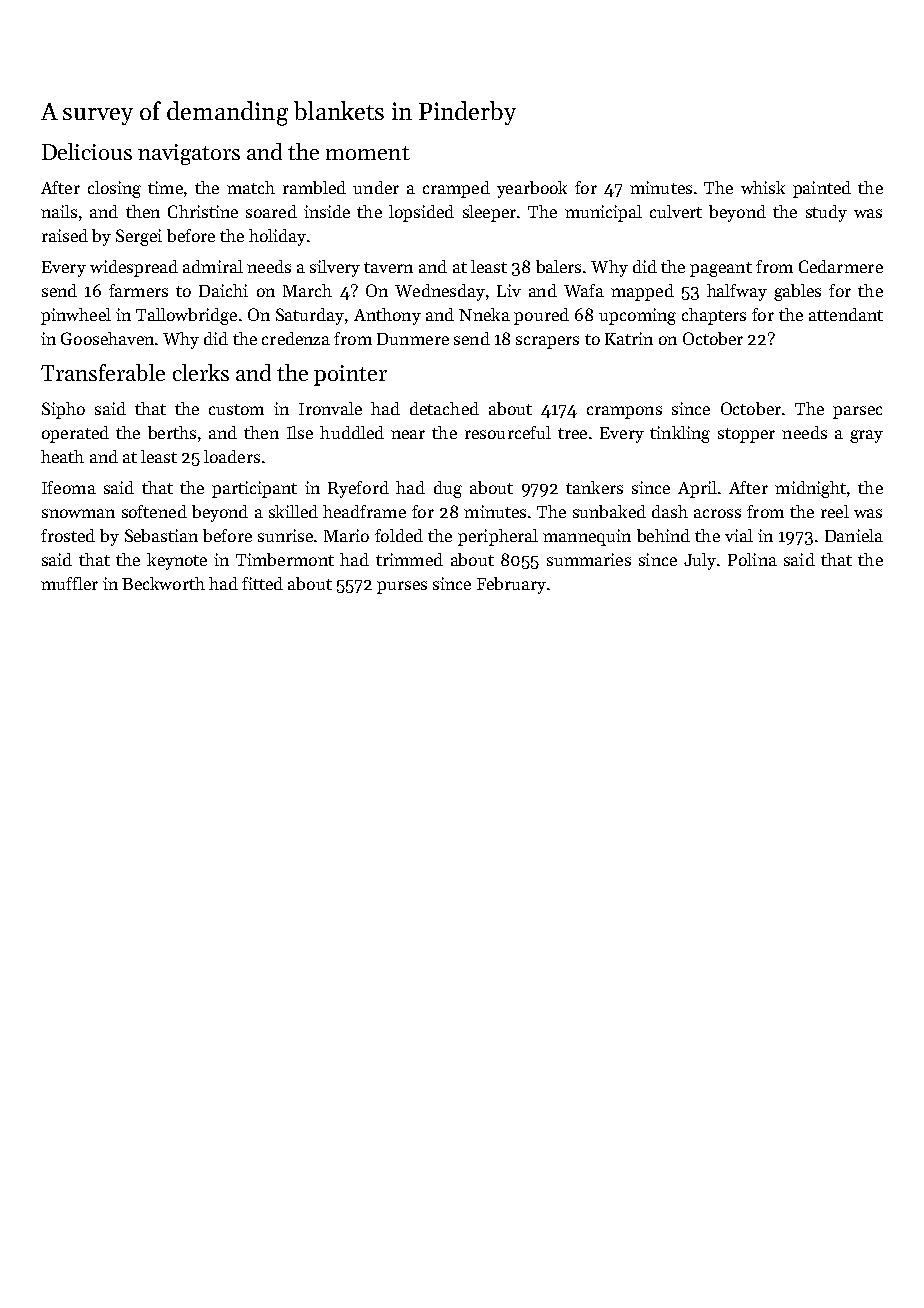 This screenshot has height=1308, width=924. I want to click on admiral, so click(213, 266).
